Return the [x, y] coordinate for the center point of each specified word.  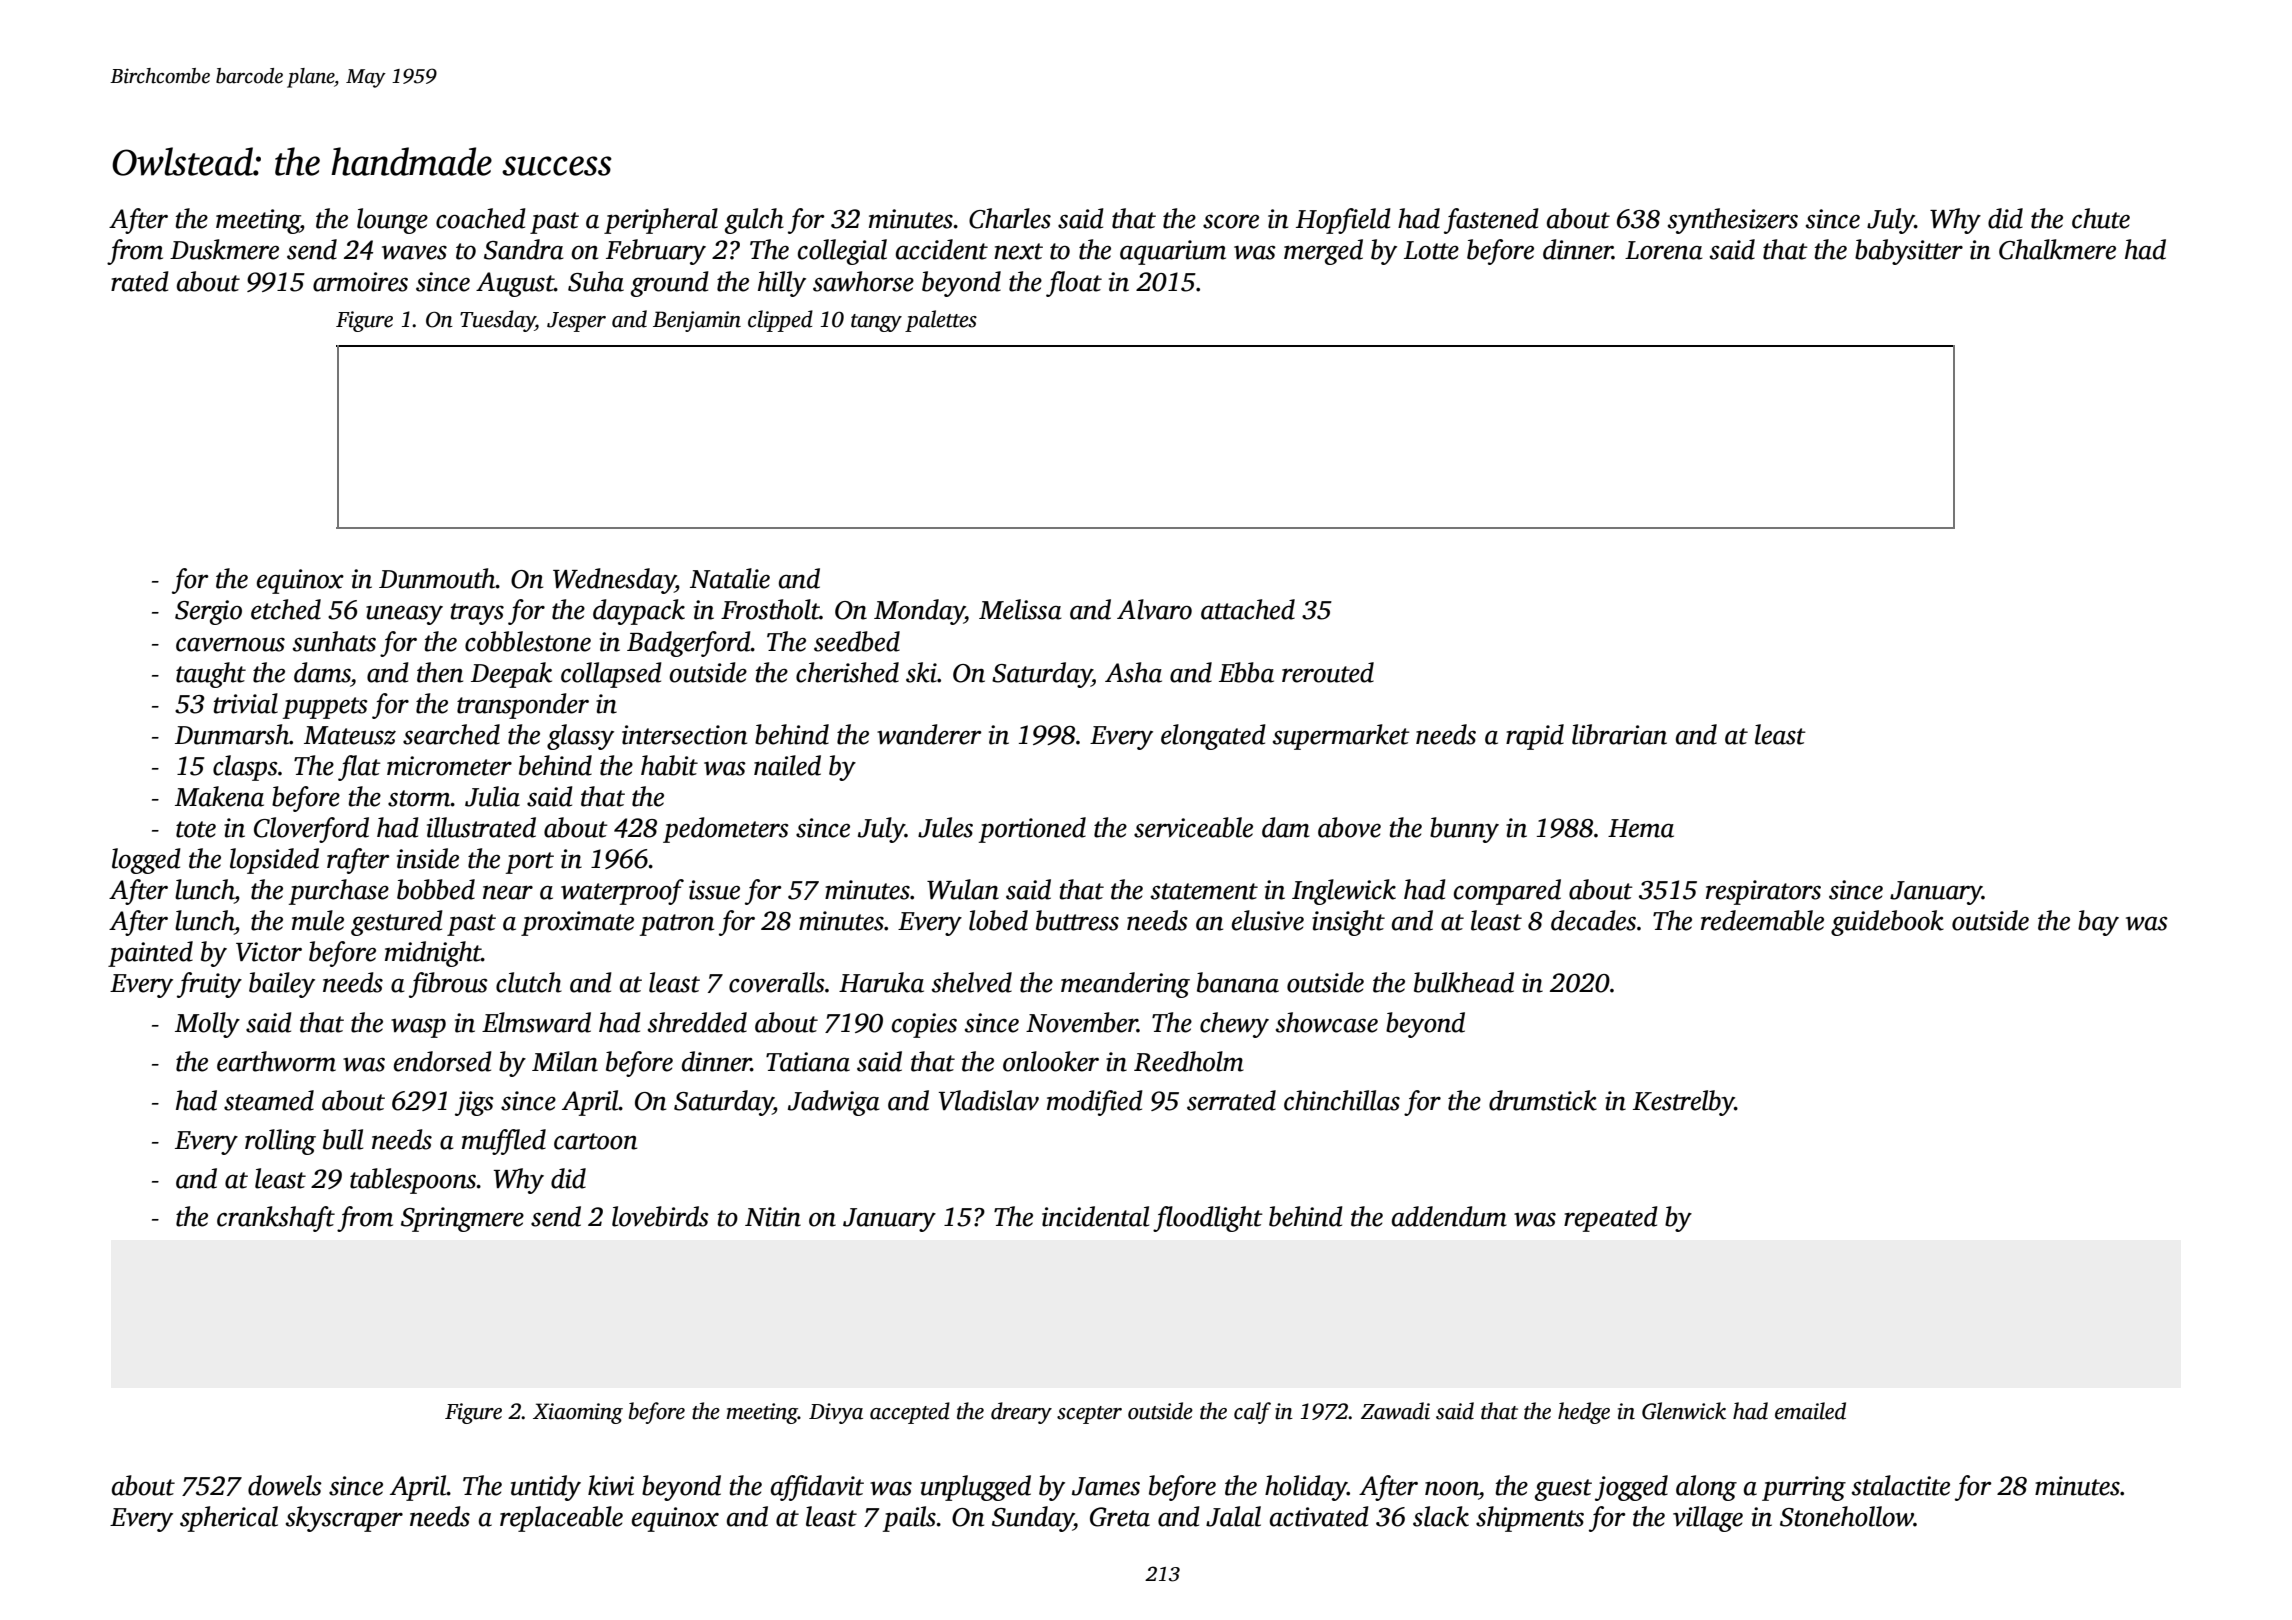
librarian [1619, 734]
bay [2098, 923]
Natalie [730, 578]
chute [2101, 218]
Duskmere [224, 249]
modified [1095, 1103]
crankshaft [276, 1219]
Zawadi [1395, 1411]
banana [1238, 982]
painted [150, 954]
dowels [285, 1485]
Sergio [208, 612]
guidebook [1887, 923]
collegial [842, 252]
